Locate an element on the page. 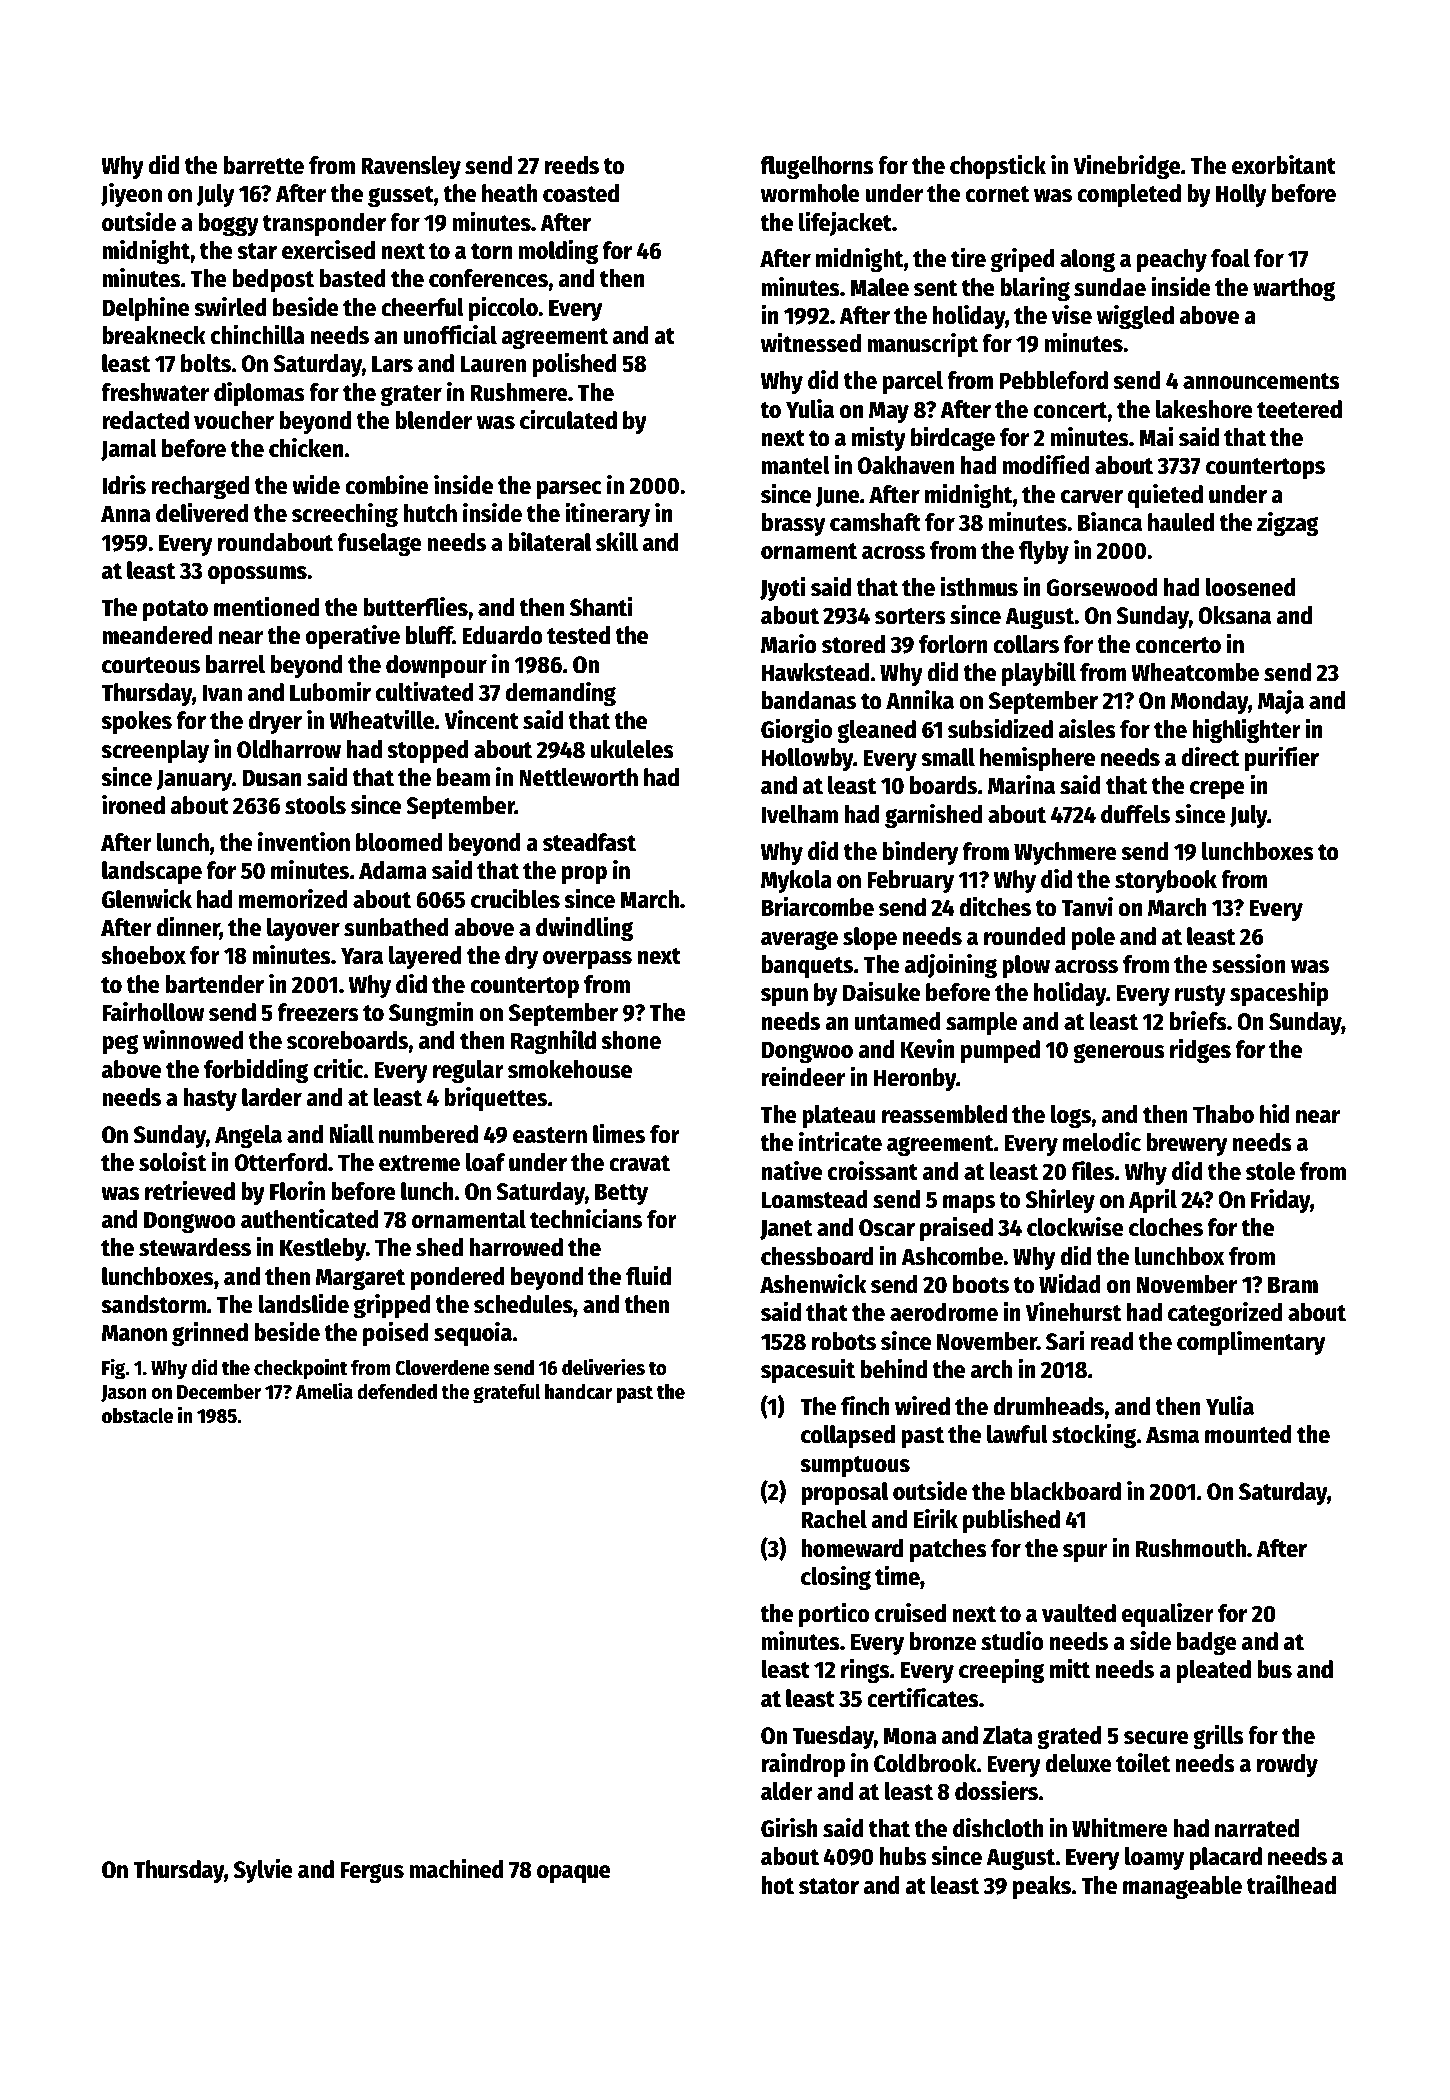 This document has width=1450, height=2100. playbill is located at coordinates (1039, 673).
